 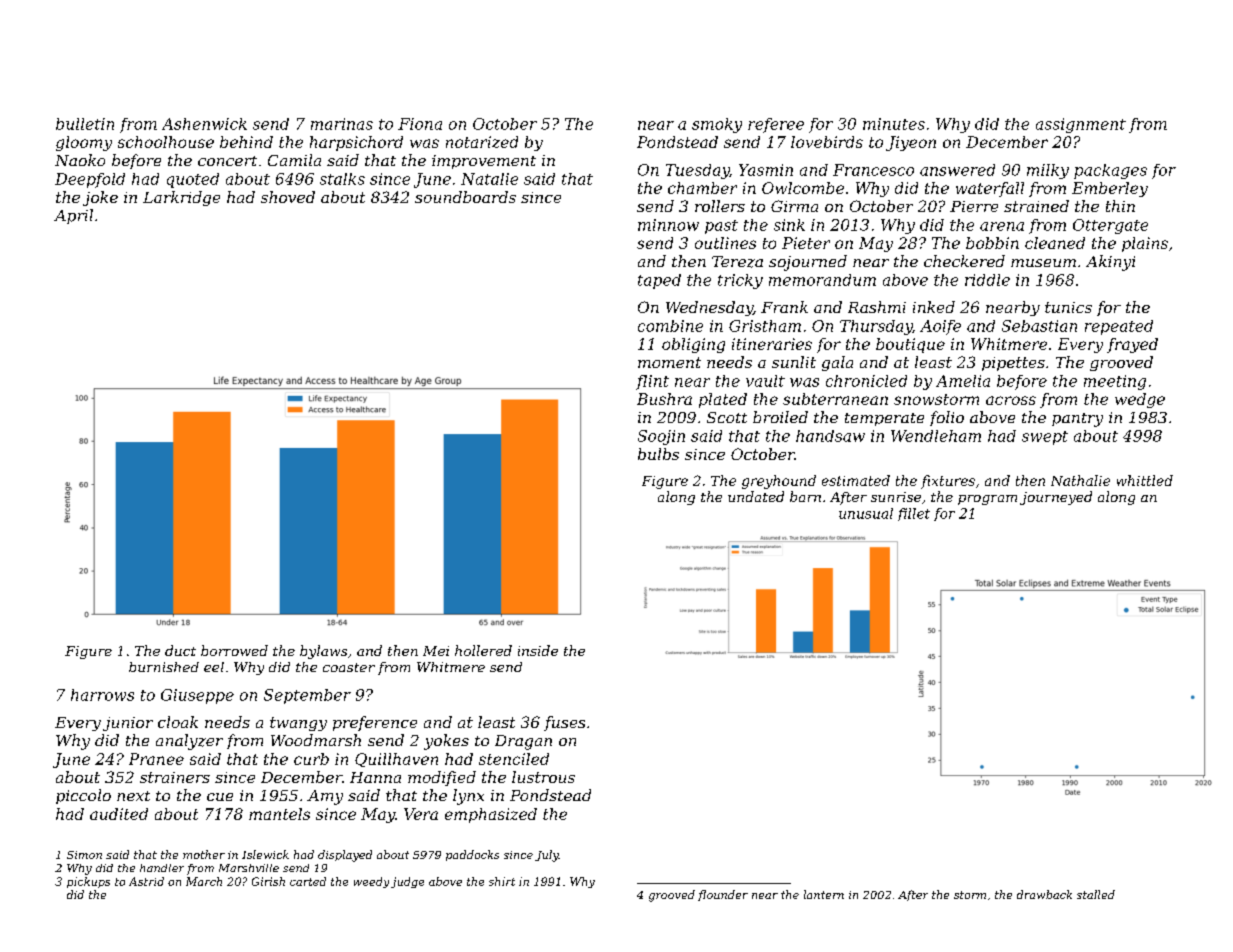 What do you see at coordinates (670, 326) in the image?
I see `combine` at bounding box center [670, 326].
